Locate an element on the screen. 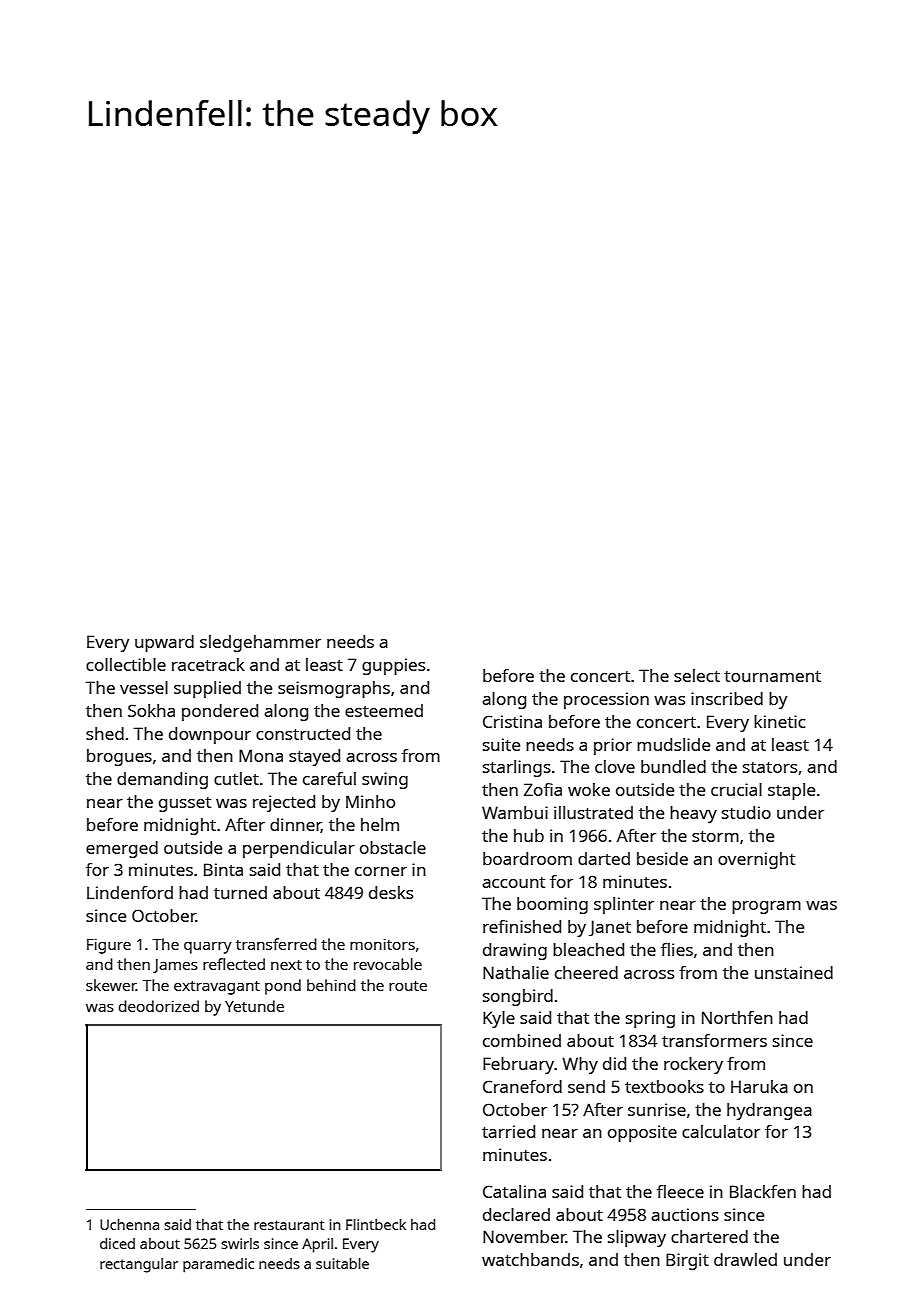  sledgehammer is located at coordinates (260, 643).
